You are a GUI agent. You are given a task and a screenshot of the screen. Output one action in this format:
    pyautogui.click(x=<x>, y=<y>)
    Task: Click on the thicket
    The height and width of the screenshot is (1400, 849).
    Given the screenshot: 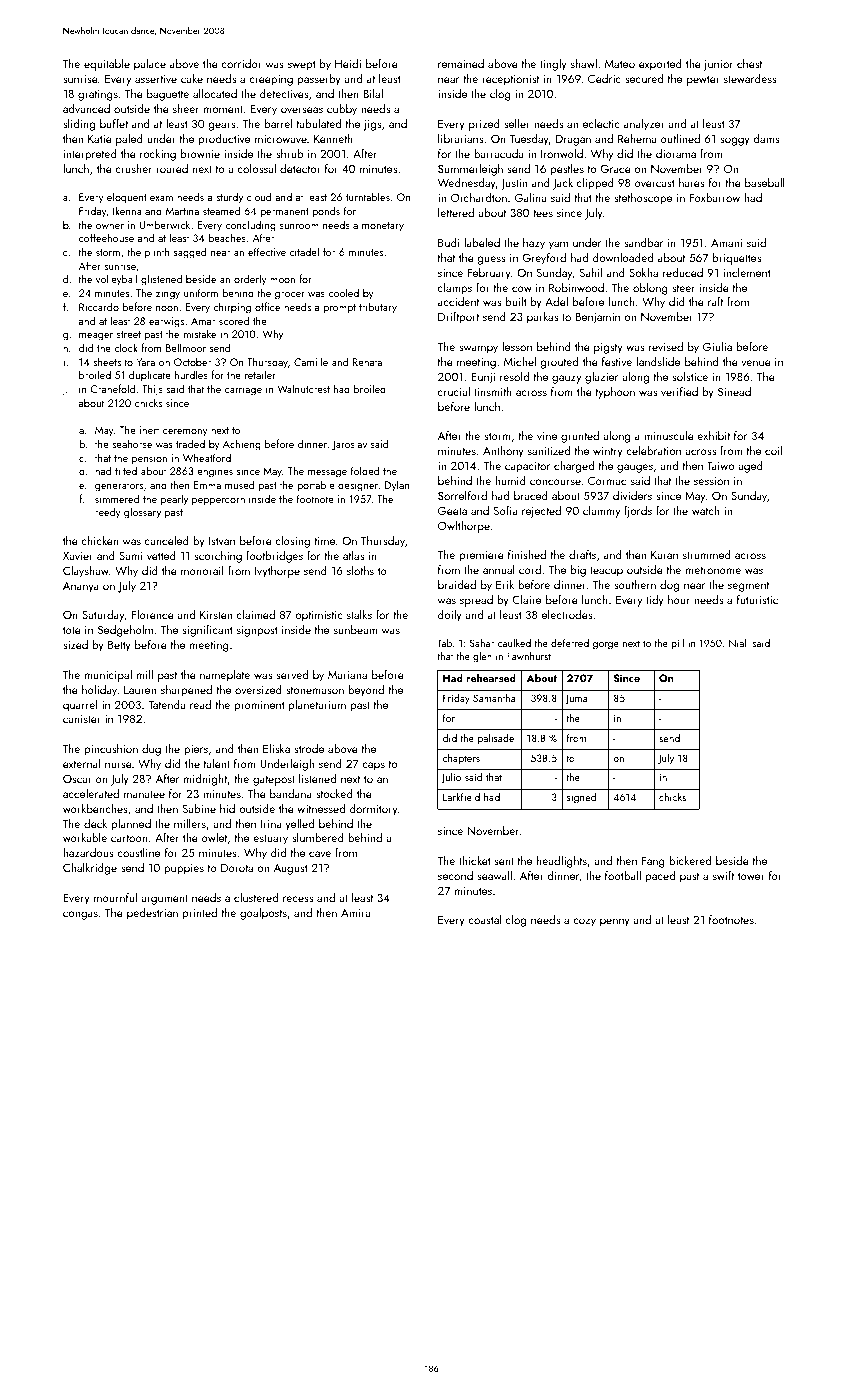 What is the action you would take?
    pyautogui.click(x=474, y=860)
